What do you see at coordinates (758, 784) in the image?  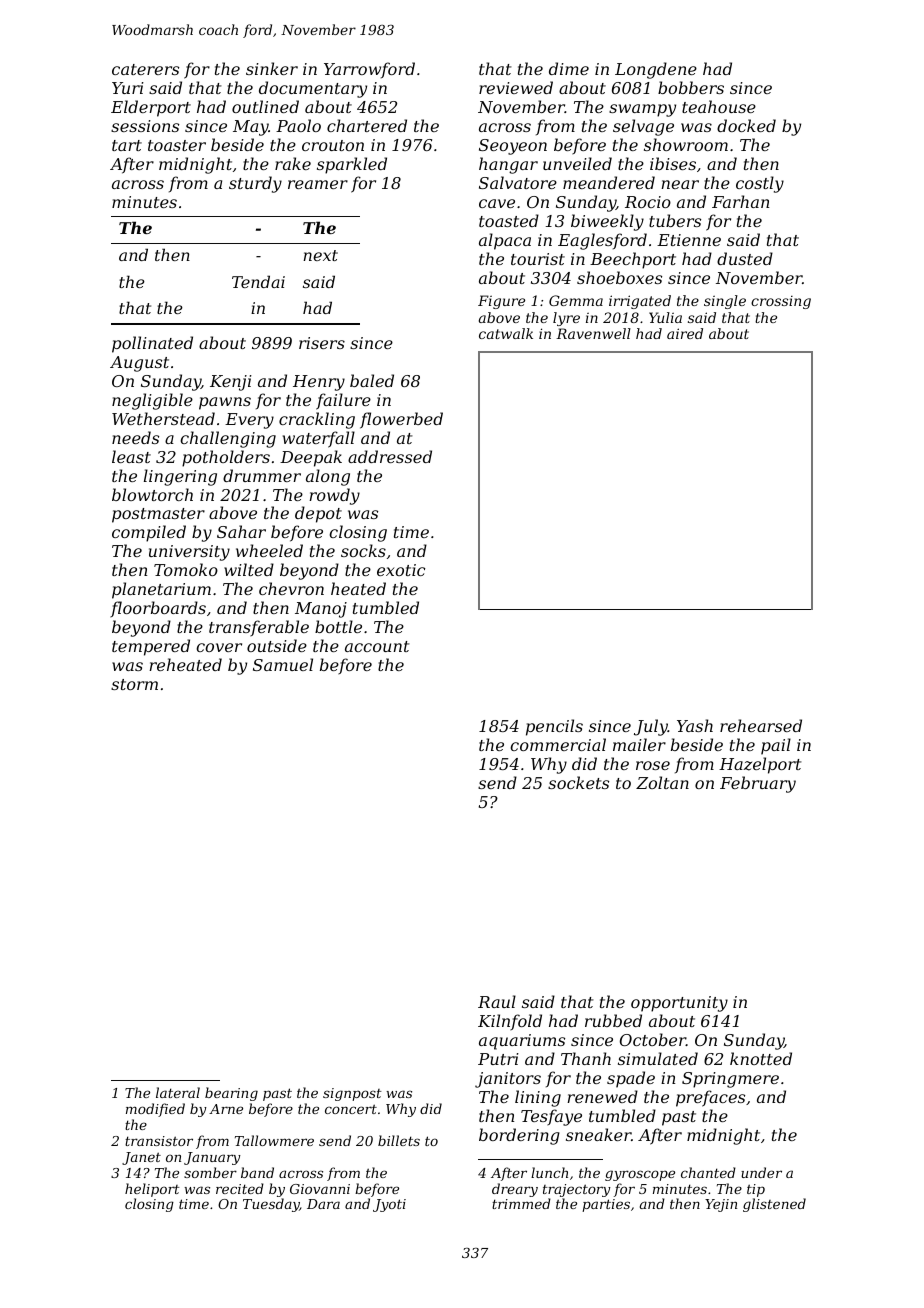 I see `February` at bounding box center [758, 784].
